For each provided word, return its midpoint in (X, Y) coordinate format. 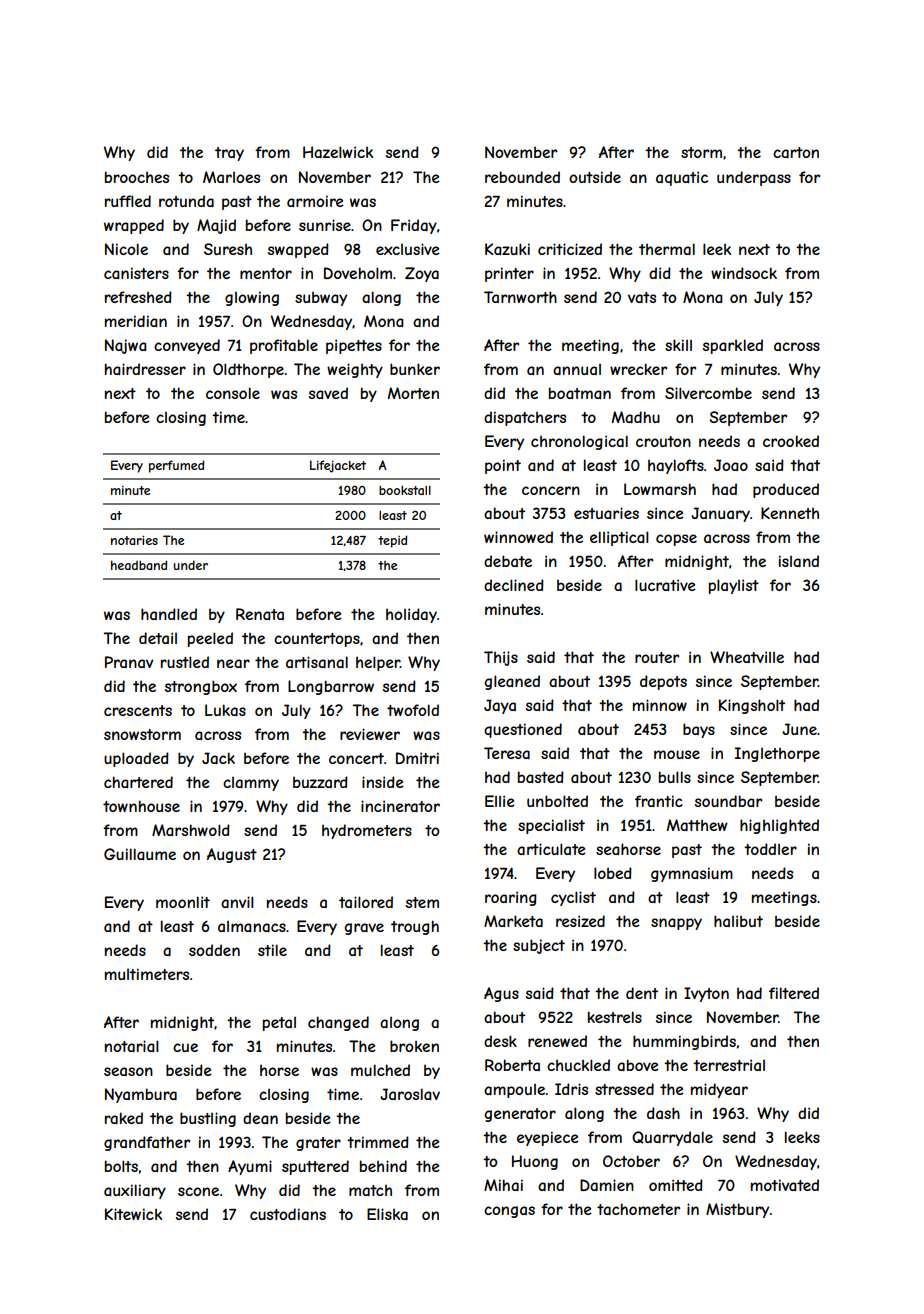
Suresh (228, 249)
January (720, 514)
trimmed (378, 1142)
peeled (210, 639)
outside (595, 177)
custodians (288, 1214)
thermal (667, 249)
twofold (413, 710)
